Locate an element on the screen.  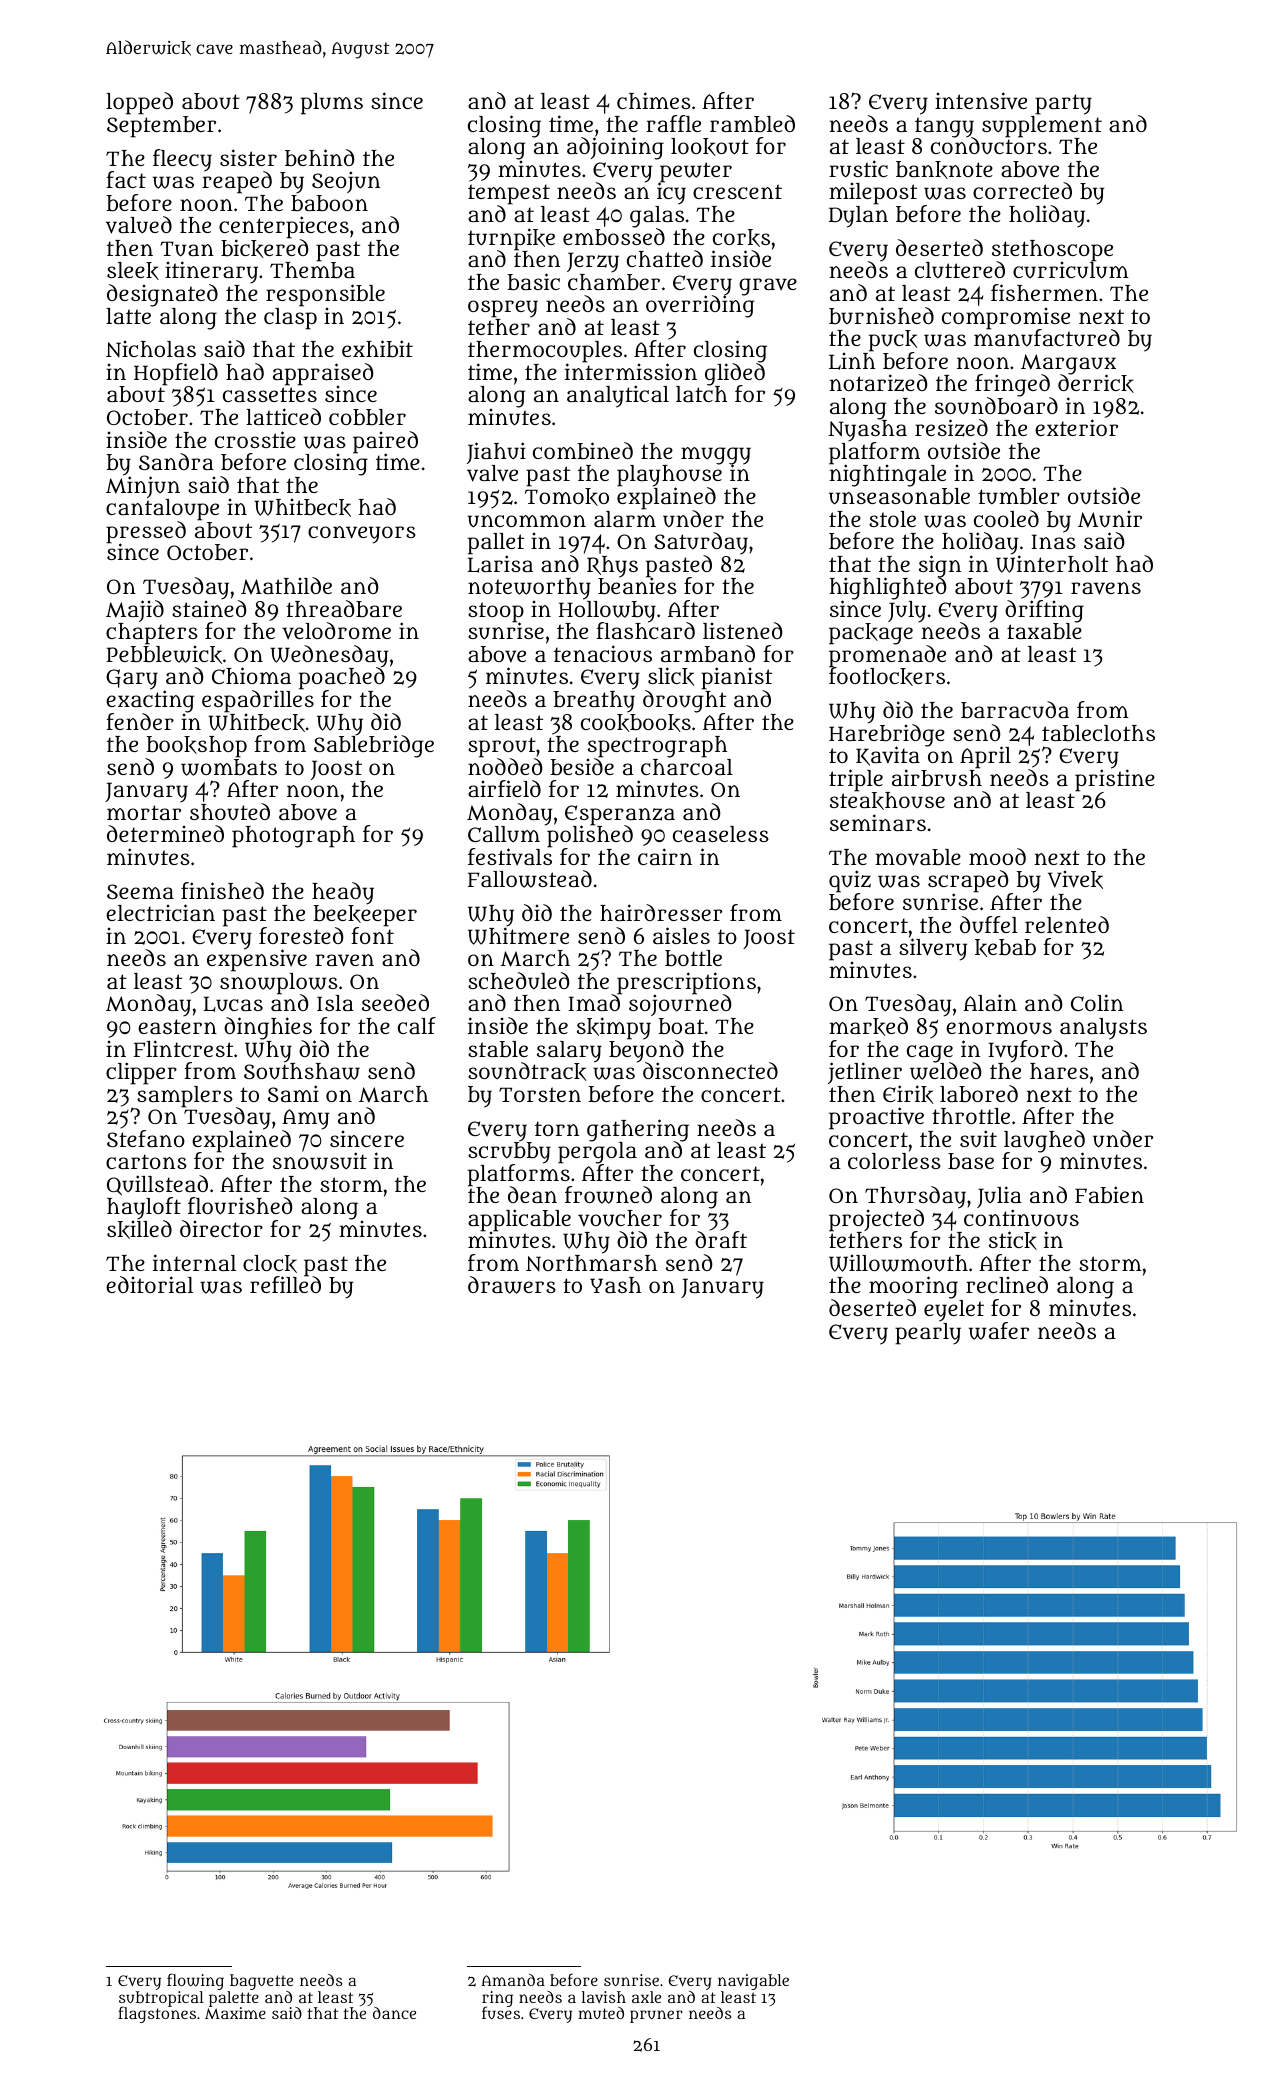
calf is located at coordinates (417, 1025).
